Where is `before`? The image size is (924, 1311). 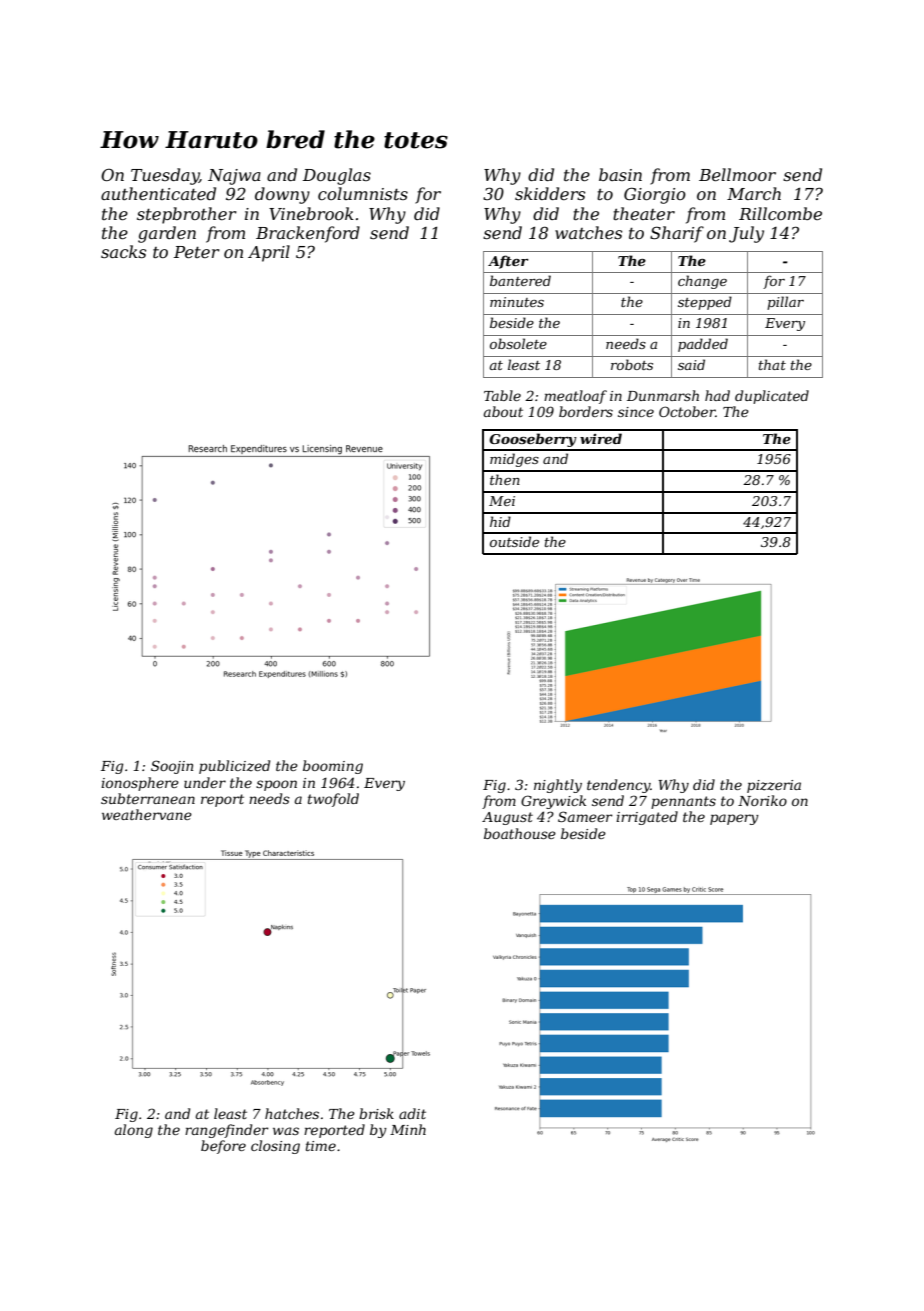
before is located at coordinates (223, 1147).
